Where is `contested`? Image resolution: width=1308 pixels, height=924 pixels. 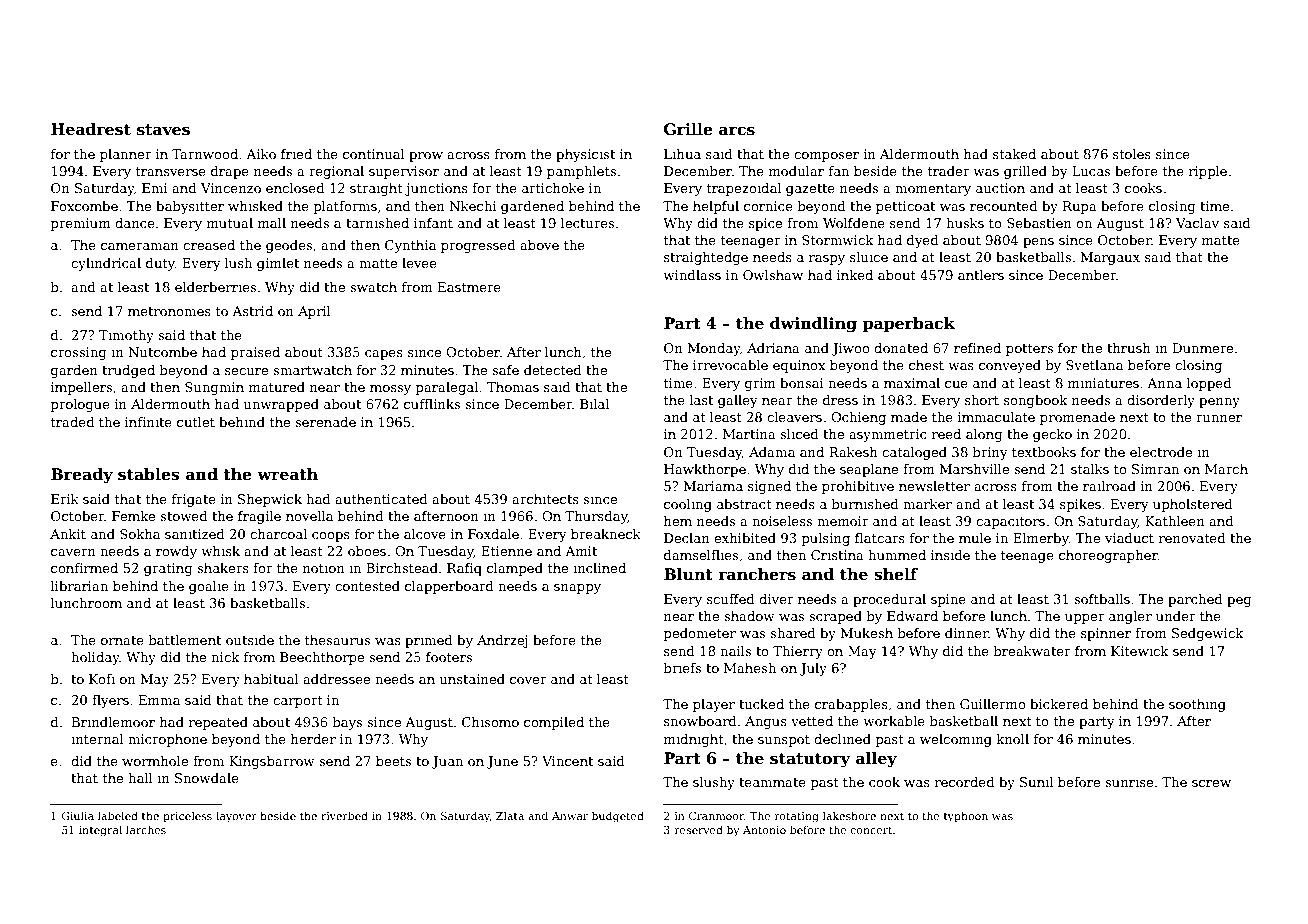
contested is located at coordinates (367, 586).
